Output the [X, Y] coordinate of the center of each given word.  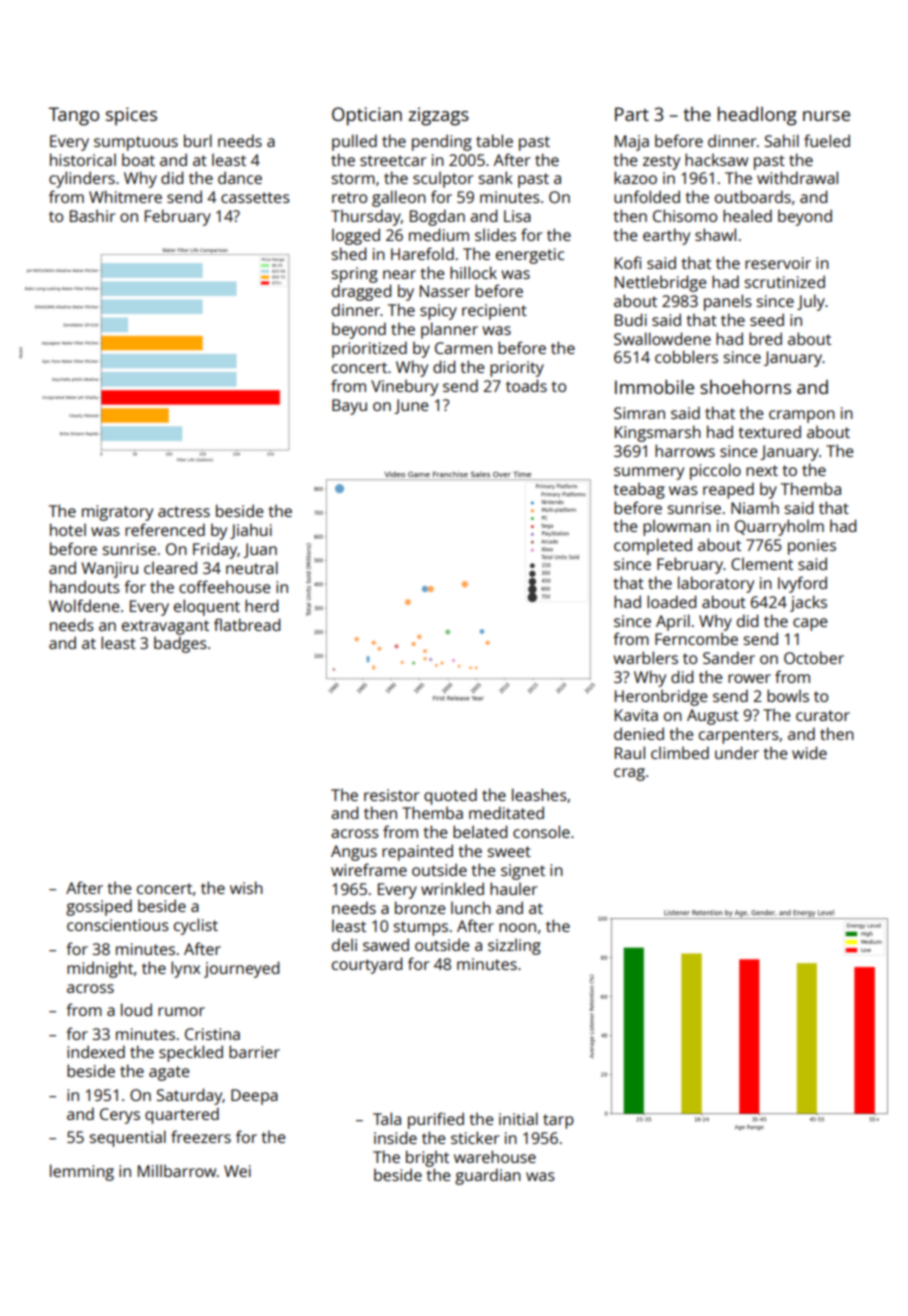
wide [809, 752]
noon [517, 927]
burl [198, 140]
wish [246, 887]
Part [632, 114]
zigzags [438, 116]
